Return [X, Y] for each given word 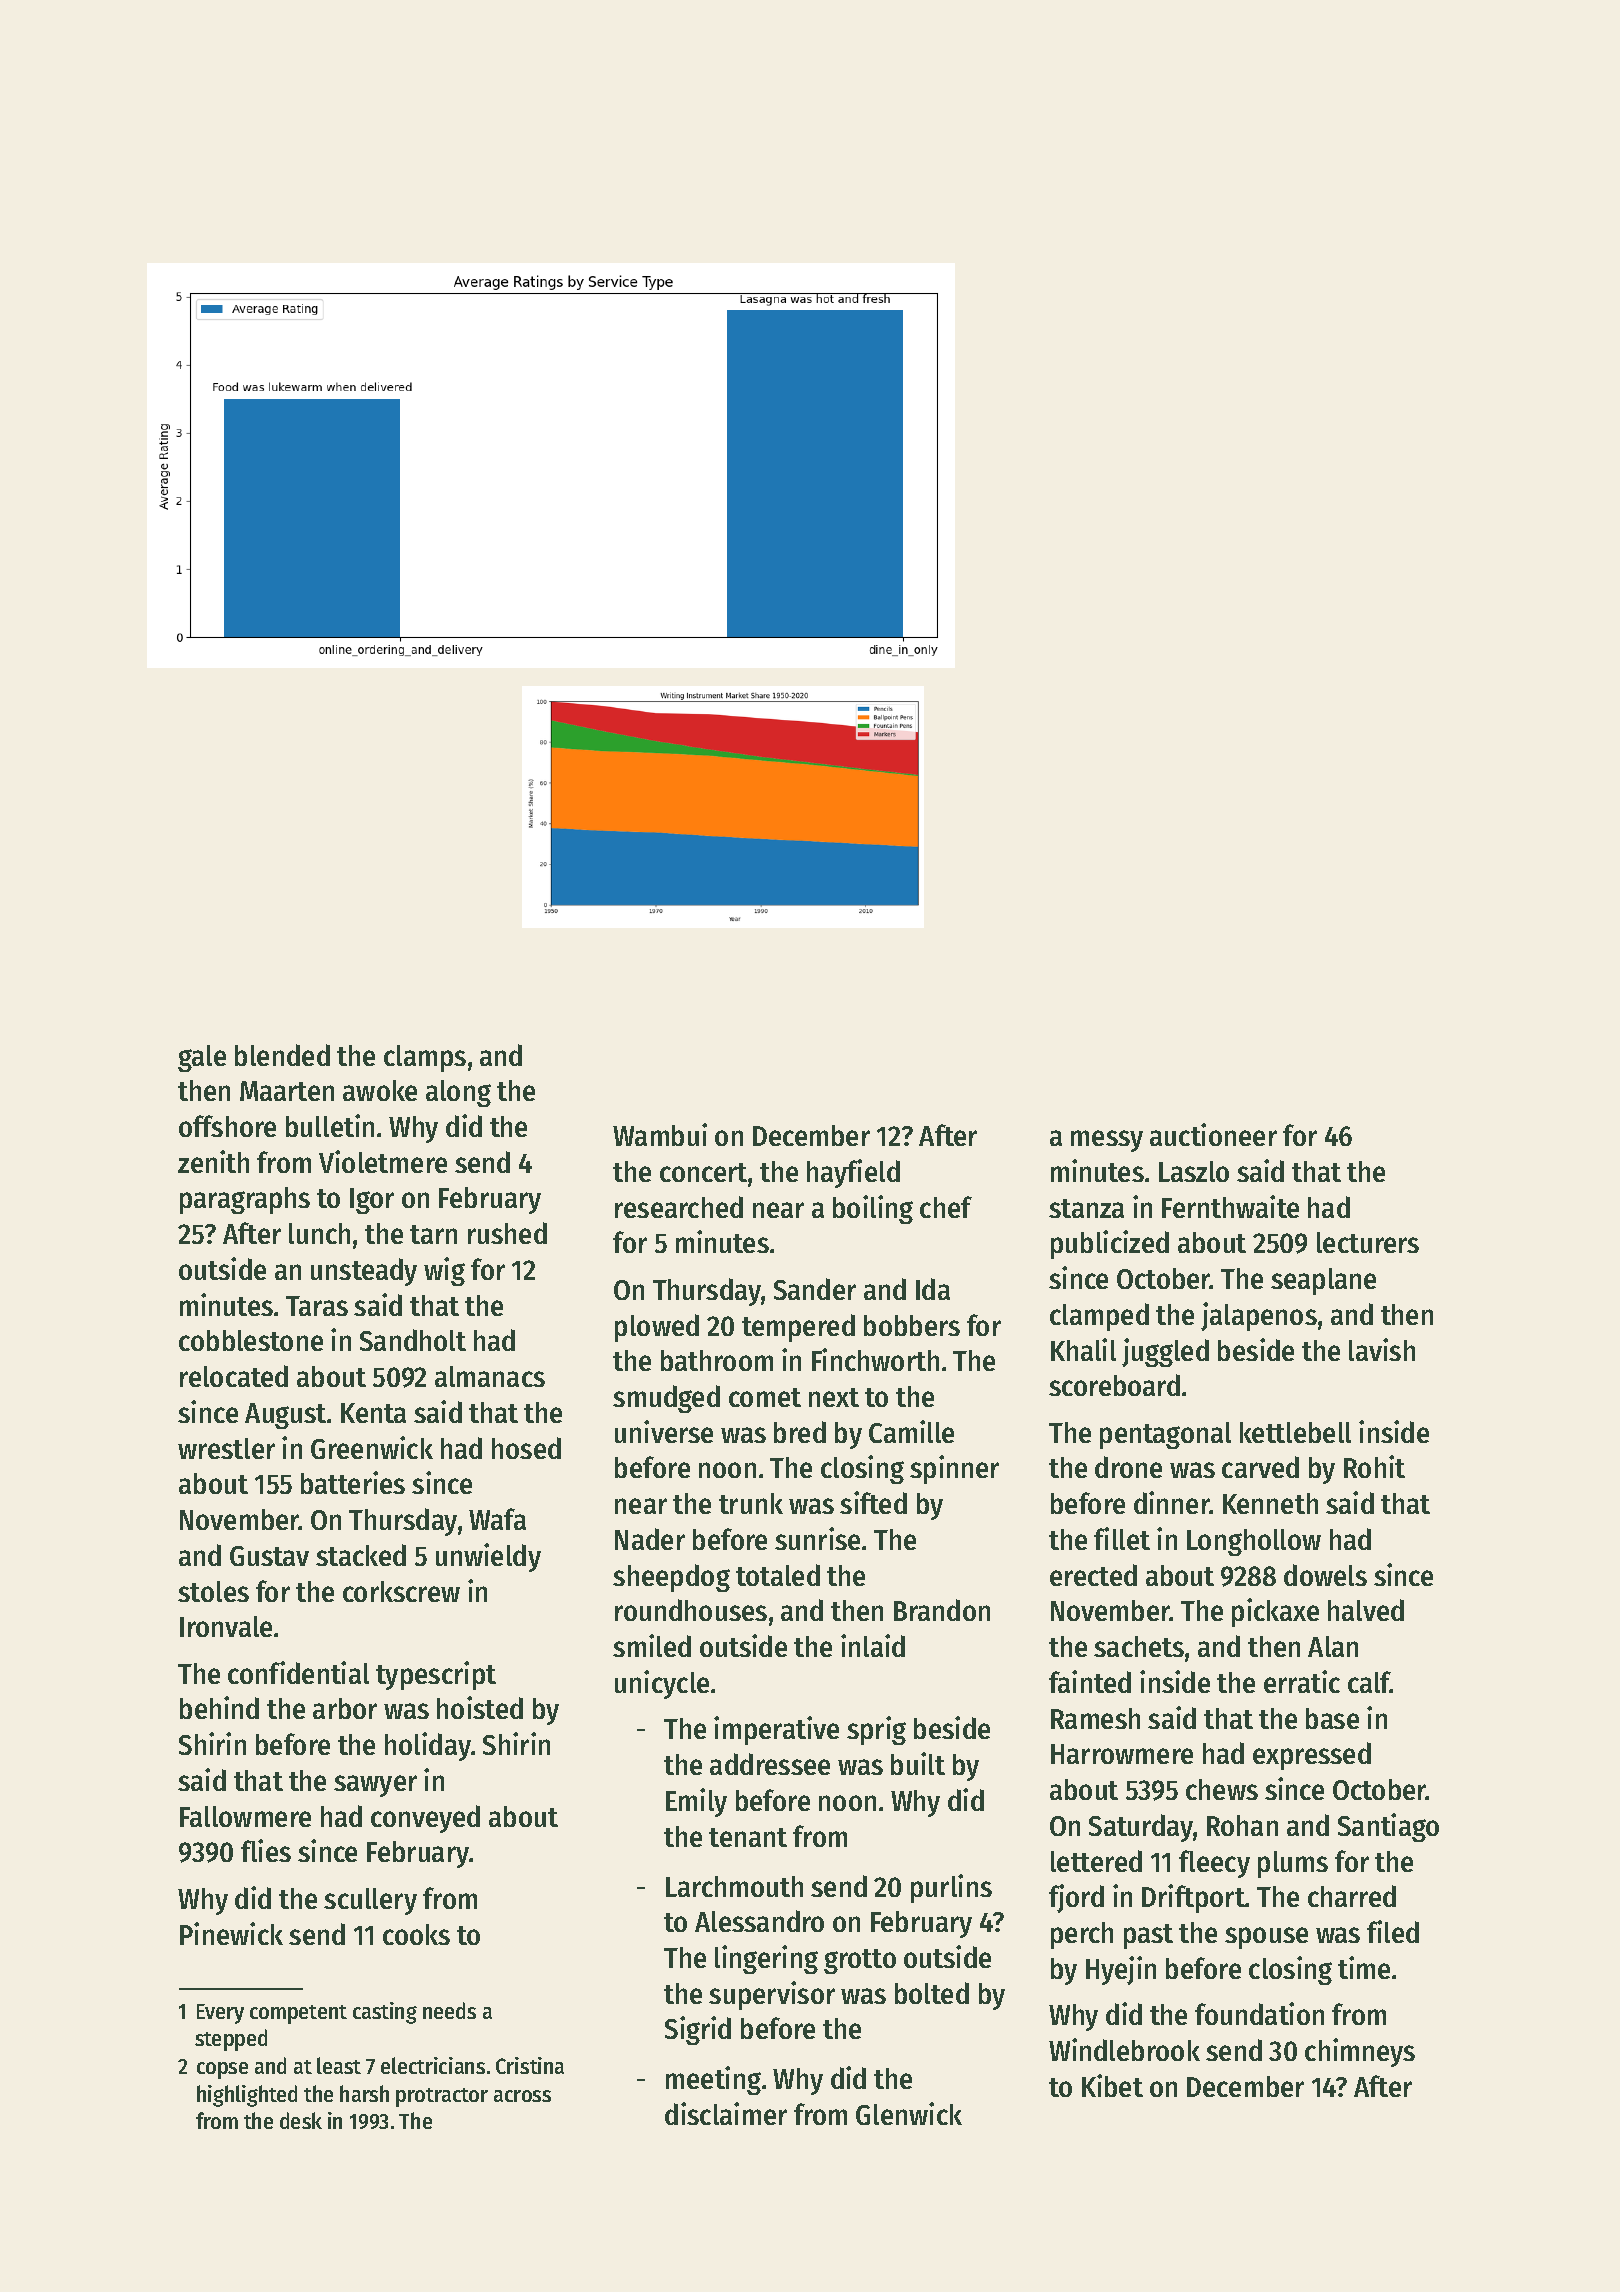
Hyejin [1121, 1970]
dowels [1325, 1575]
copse [222, 2070]
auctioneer [1213, 1134]
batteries [353, 1482]
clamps [425, 1058]
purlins [951, 1888]
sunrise [817, 1538]
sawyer [375, 1786]
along [458, 1093]
